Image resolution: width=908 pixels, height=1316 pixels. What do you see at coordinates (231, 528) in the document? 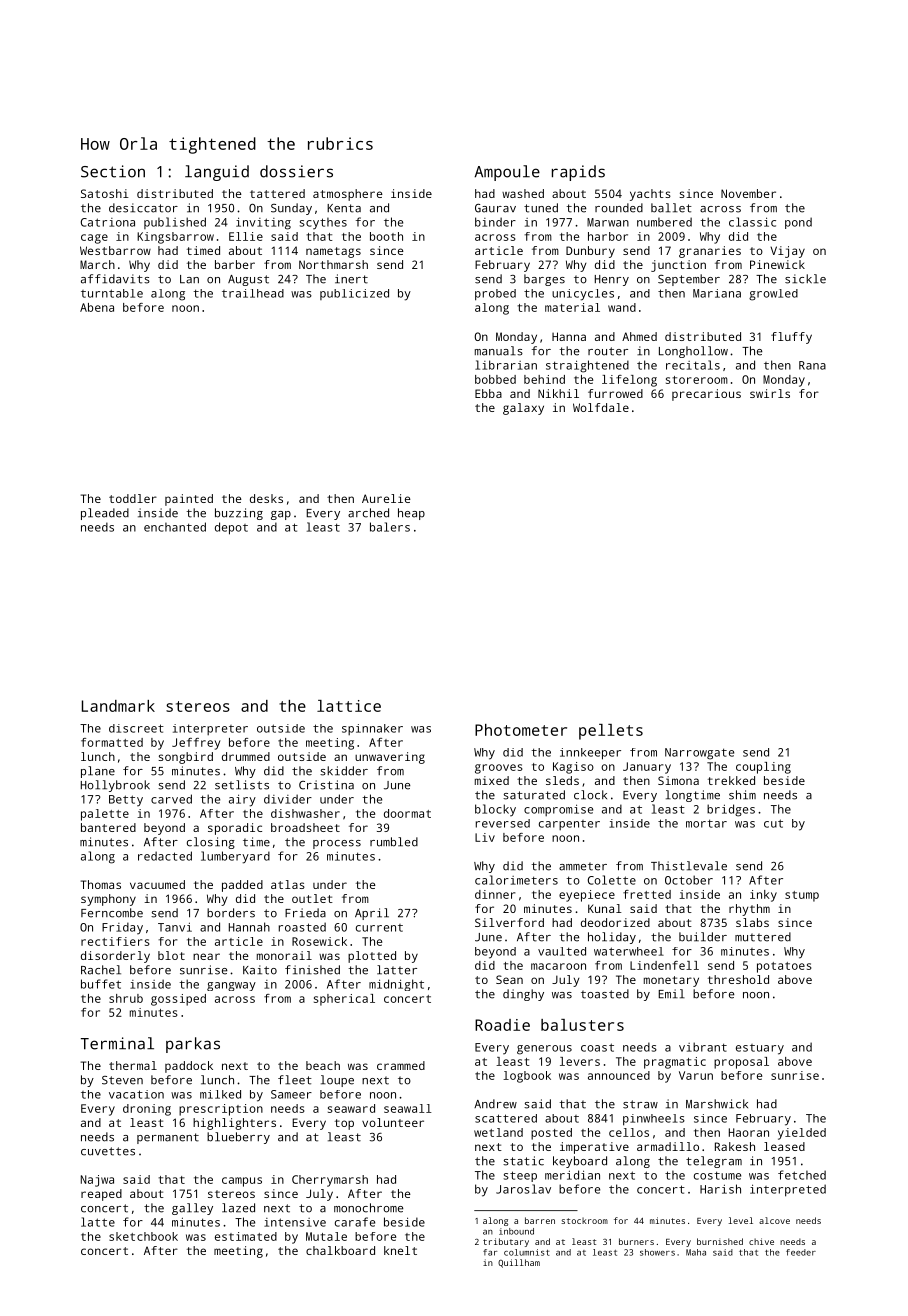
I see `depot` at bounding box center [231, 528].
